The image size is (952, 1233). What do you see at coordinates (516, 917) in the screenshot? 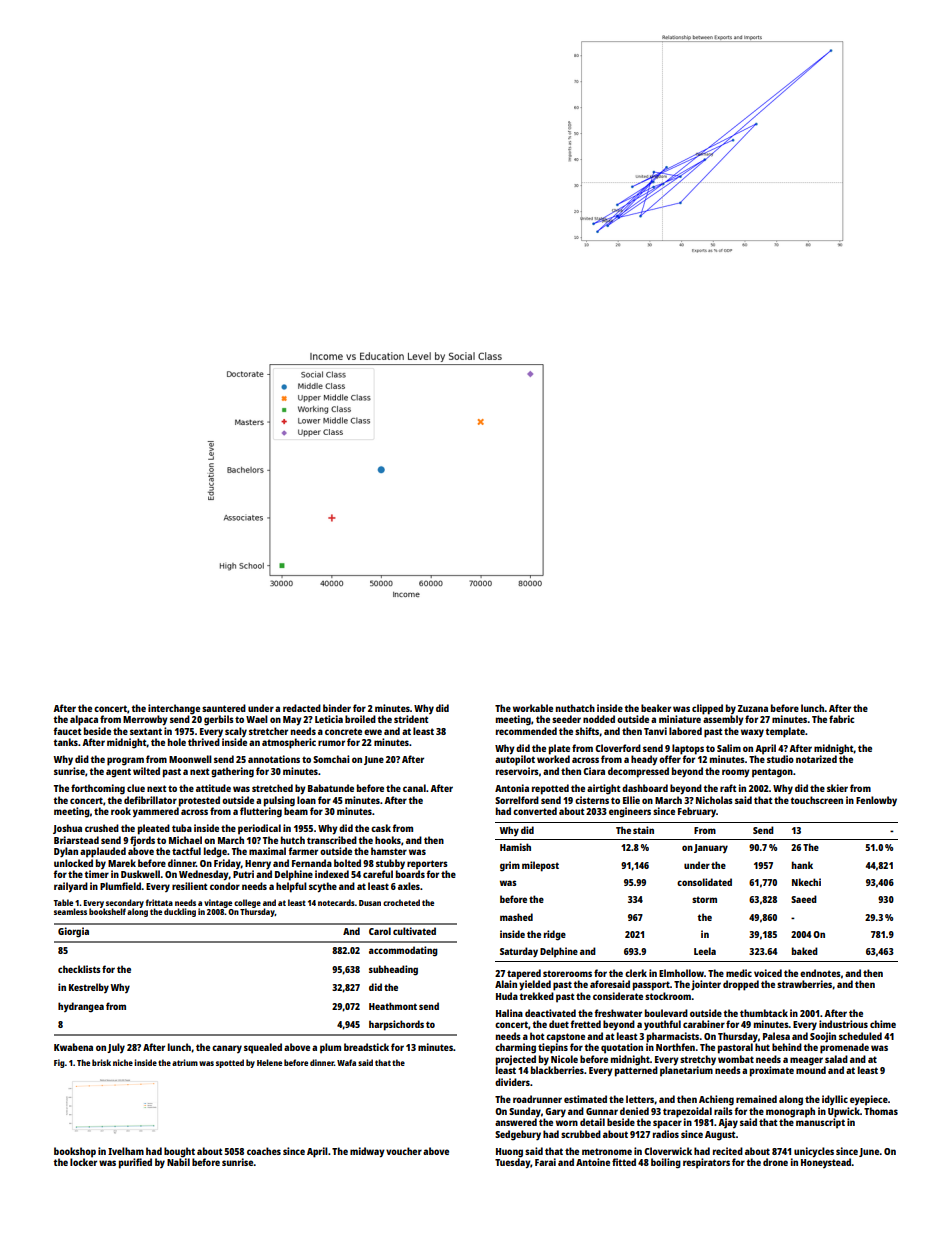
I see `mashed` at bounding box center [516, 917].
